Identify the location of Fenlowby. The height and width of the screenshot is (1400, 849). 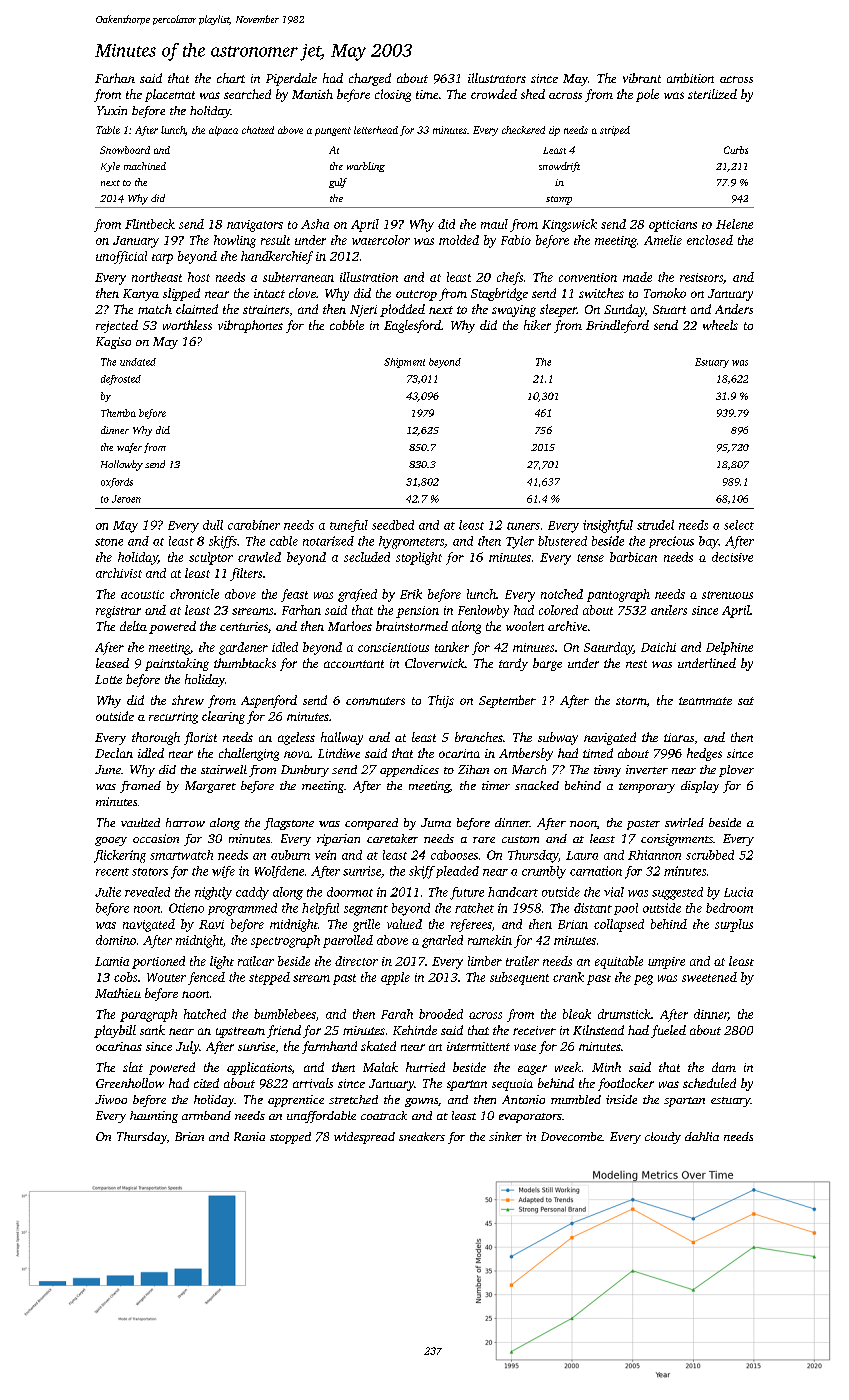
(483, 611).
